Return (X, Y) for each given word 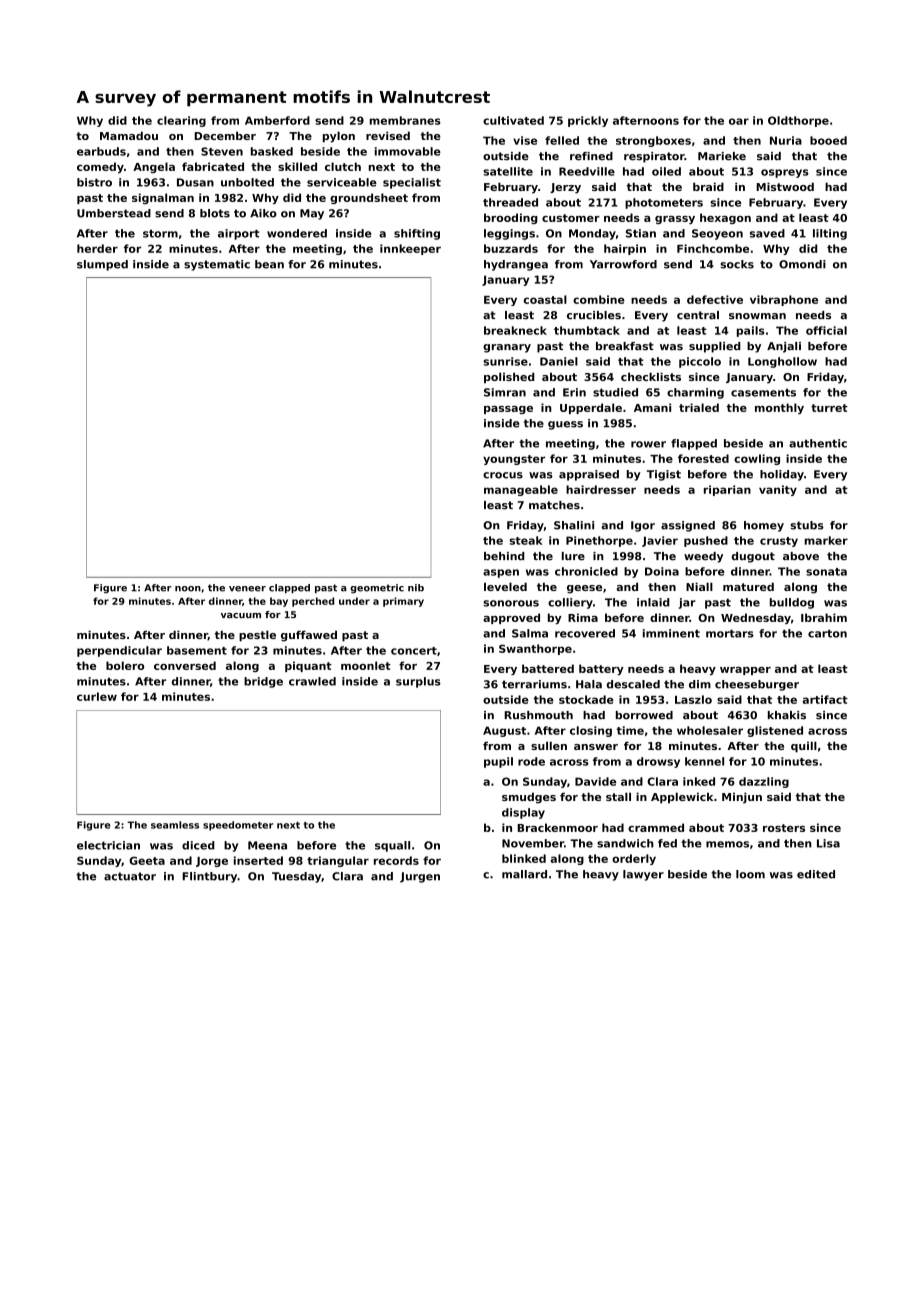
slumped (102, 265)
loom (750, 874)
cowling (757, 459)
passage (508, 410)
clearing (181, 121)
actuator (130, 876)
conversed (185, 665)
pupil (498, 762)
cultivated (513, 120)
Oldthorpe (798, 121)
